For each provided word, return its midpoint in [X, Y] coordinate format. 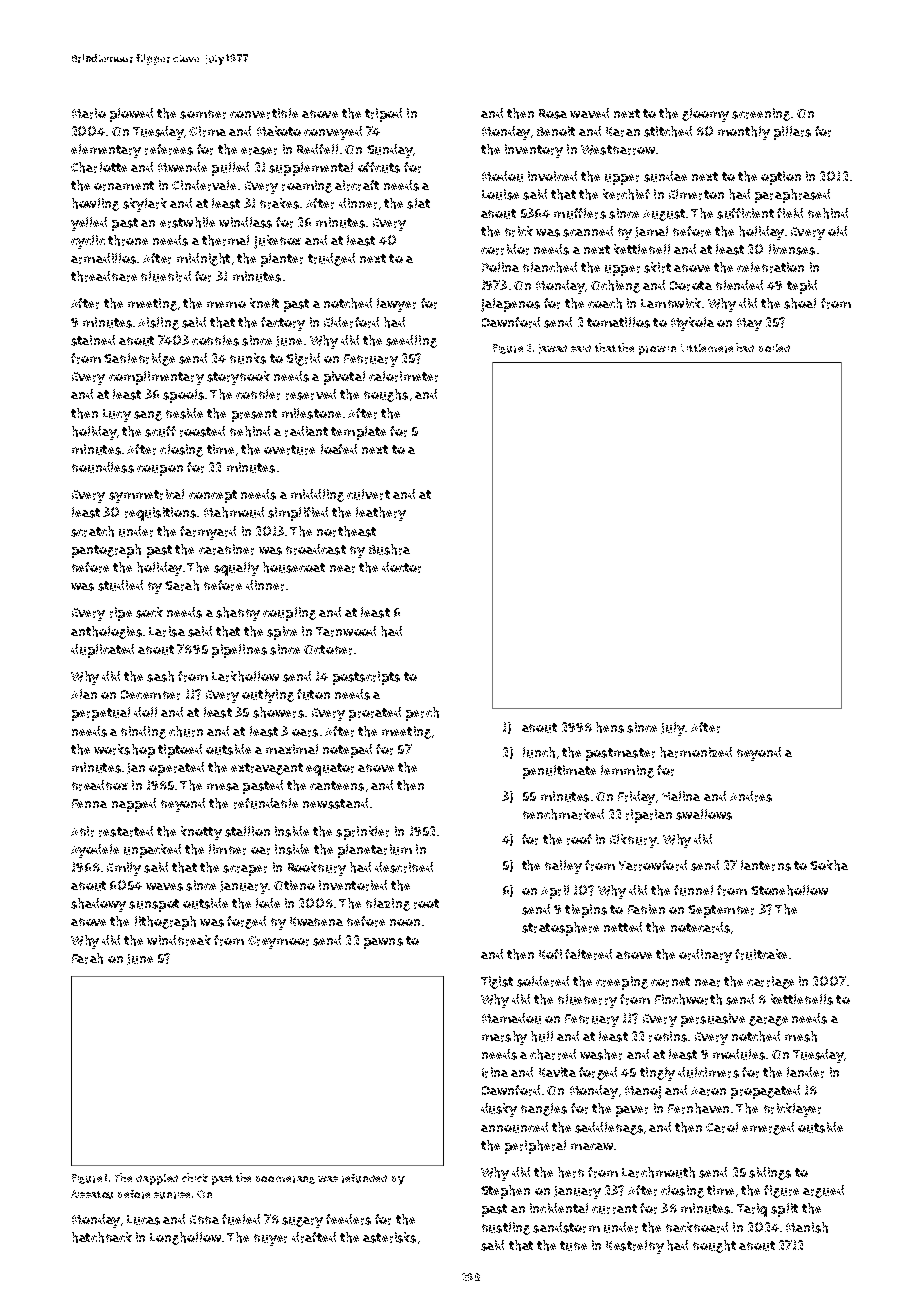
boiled [774, 348]
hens [610, 727]
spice [282, 633]
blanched [550, 267]
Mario [89, 113]
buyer [270, 1240]
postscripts [366, 678]
